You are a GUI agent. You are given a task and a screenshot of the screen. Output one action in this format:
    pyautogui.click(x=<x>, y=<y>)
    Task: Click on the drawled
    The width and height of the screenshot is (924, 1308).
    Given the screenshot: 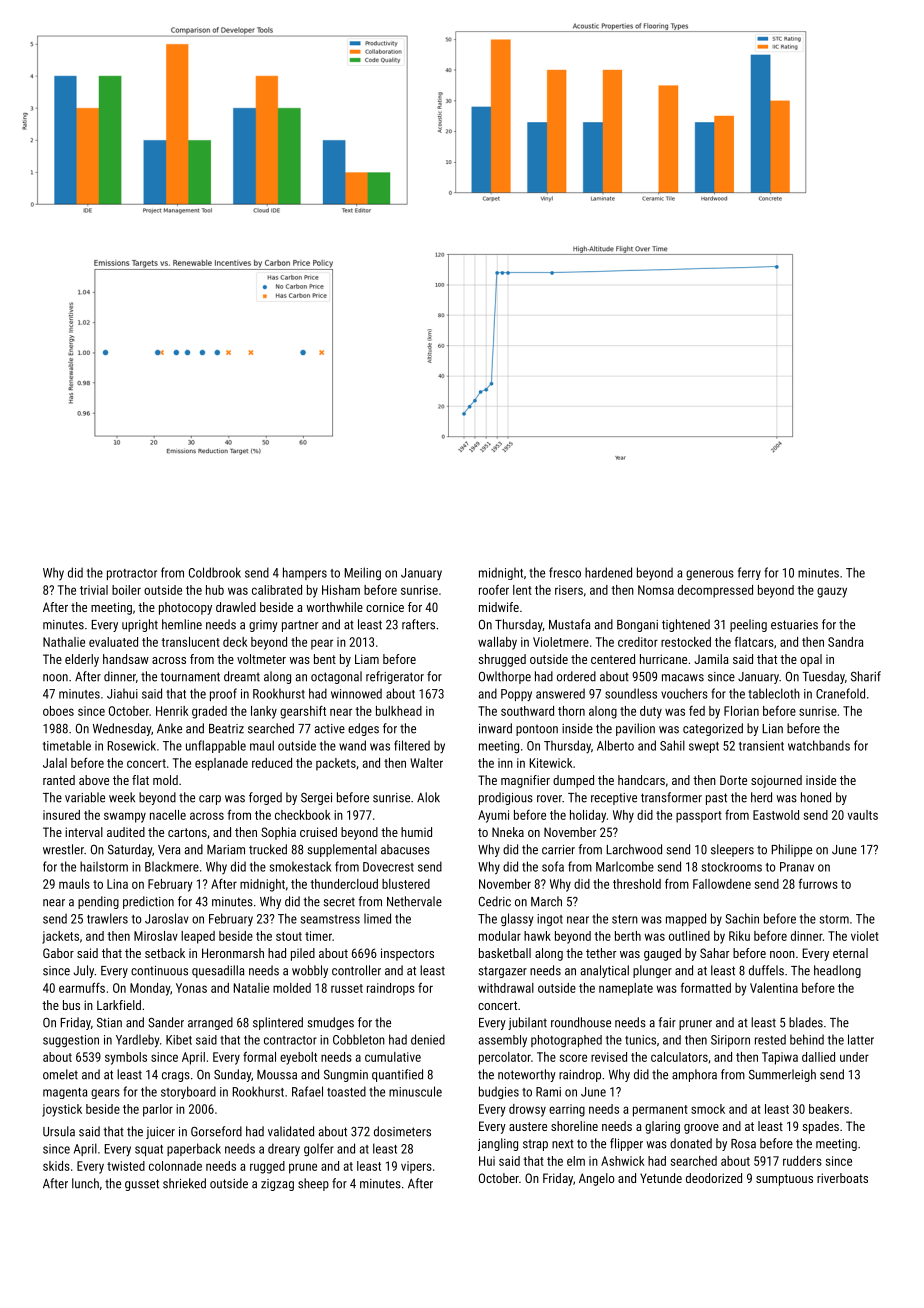 What is the action you would take?
    pyautogui.click(x=236, y=607)
